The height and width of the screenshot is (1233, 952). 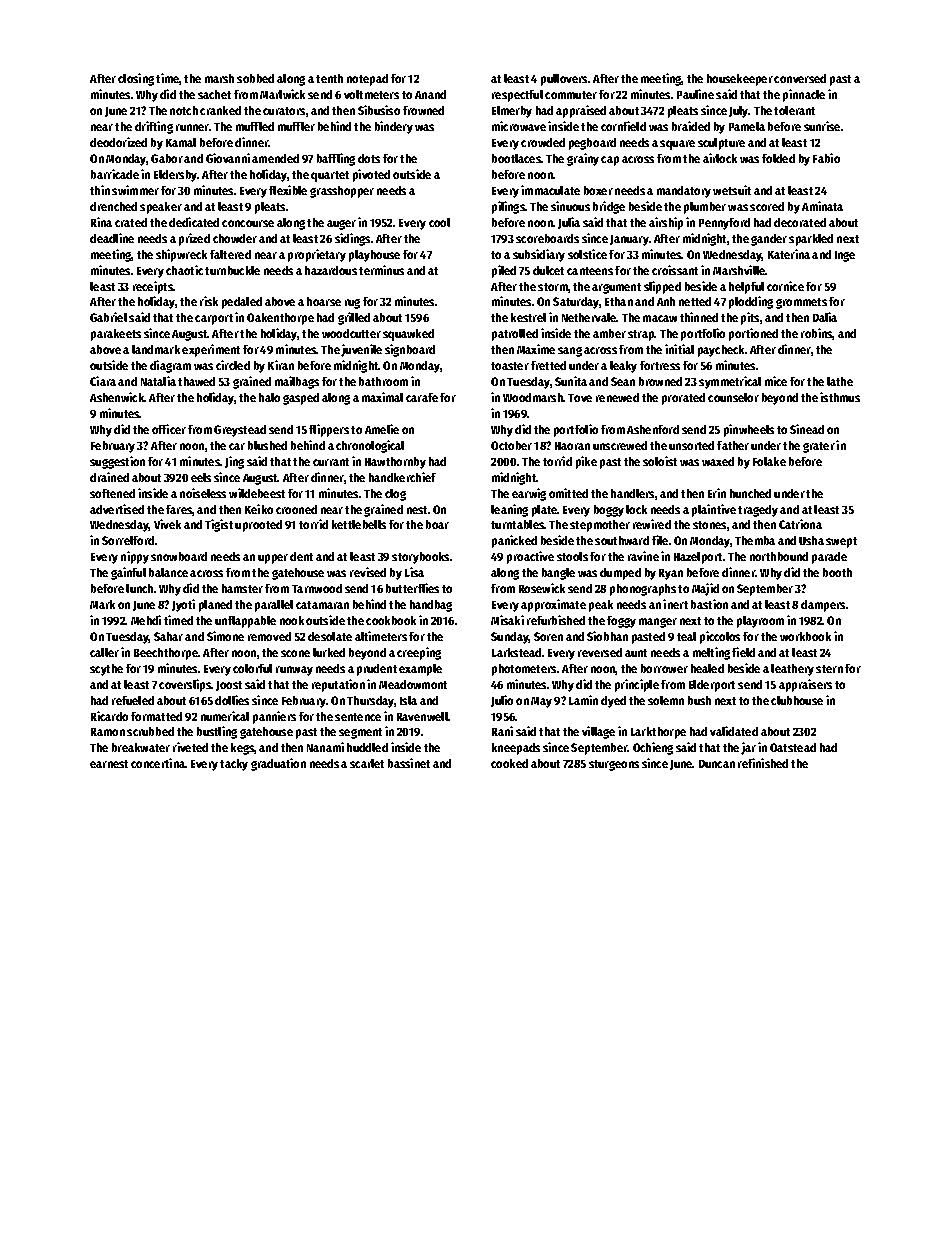 I want to click on juvenile, so click(x=361, y=350).
